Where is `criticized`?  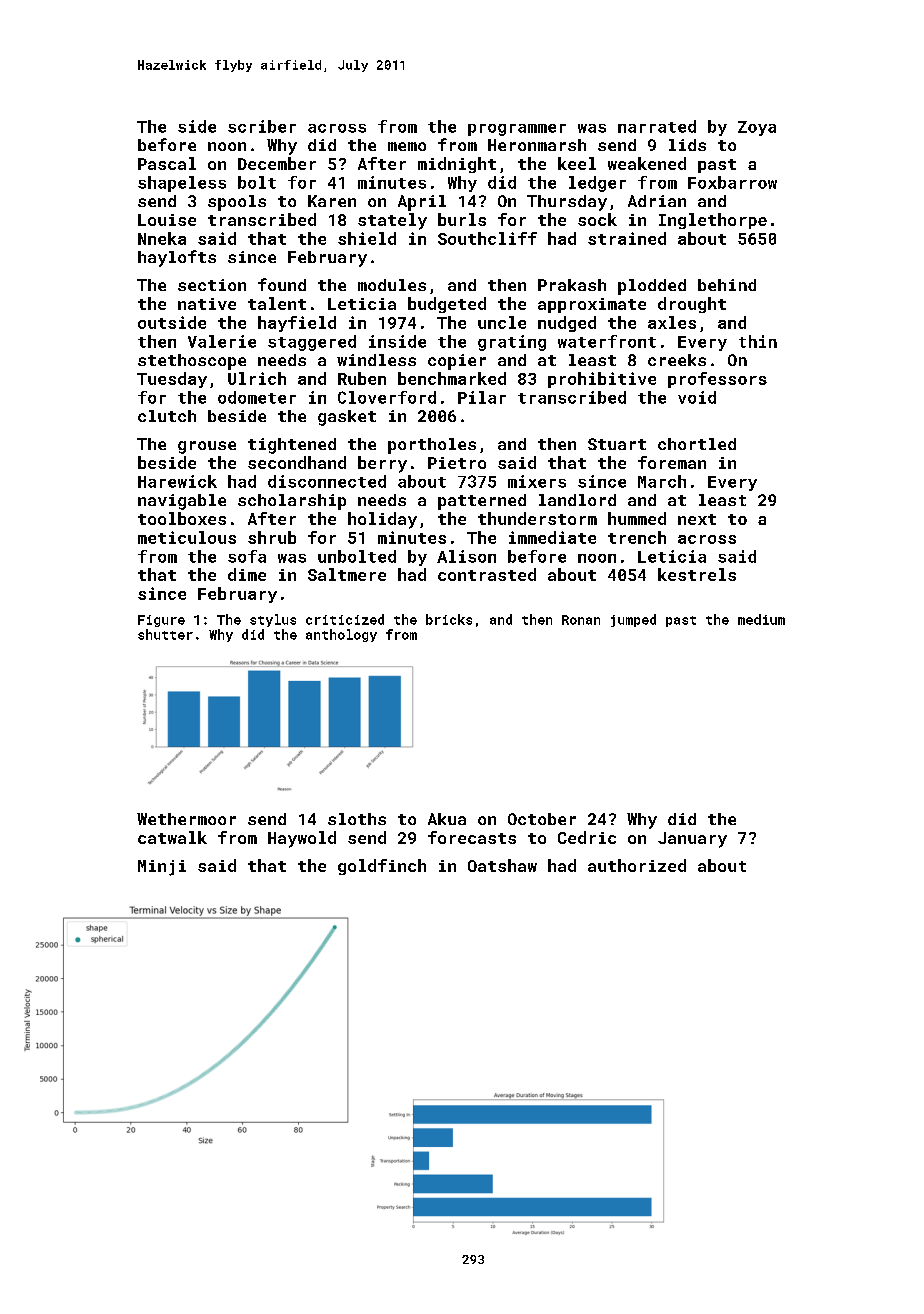 criticized is located at coordinates (345, 619).
